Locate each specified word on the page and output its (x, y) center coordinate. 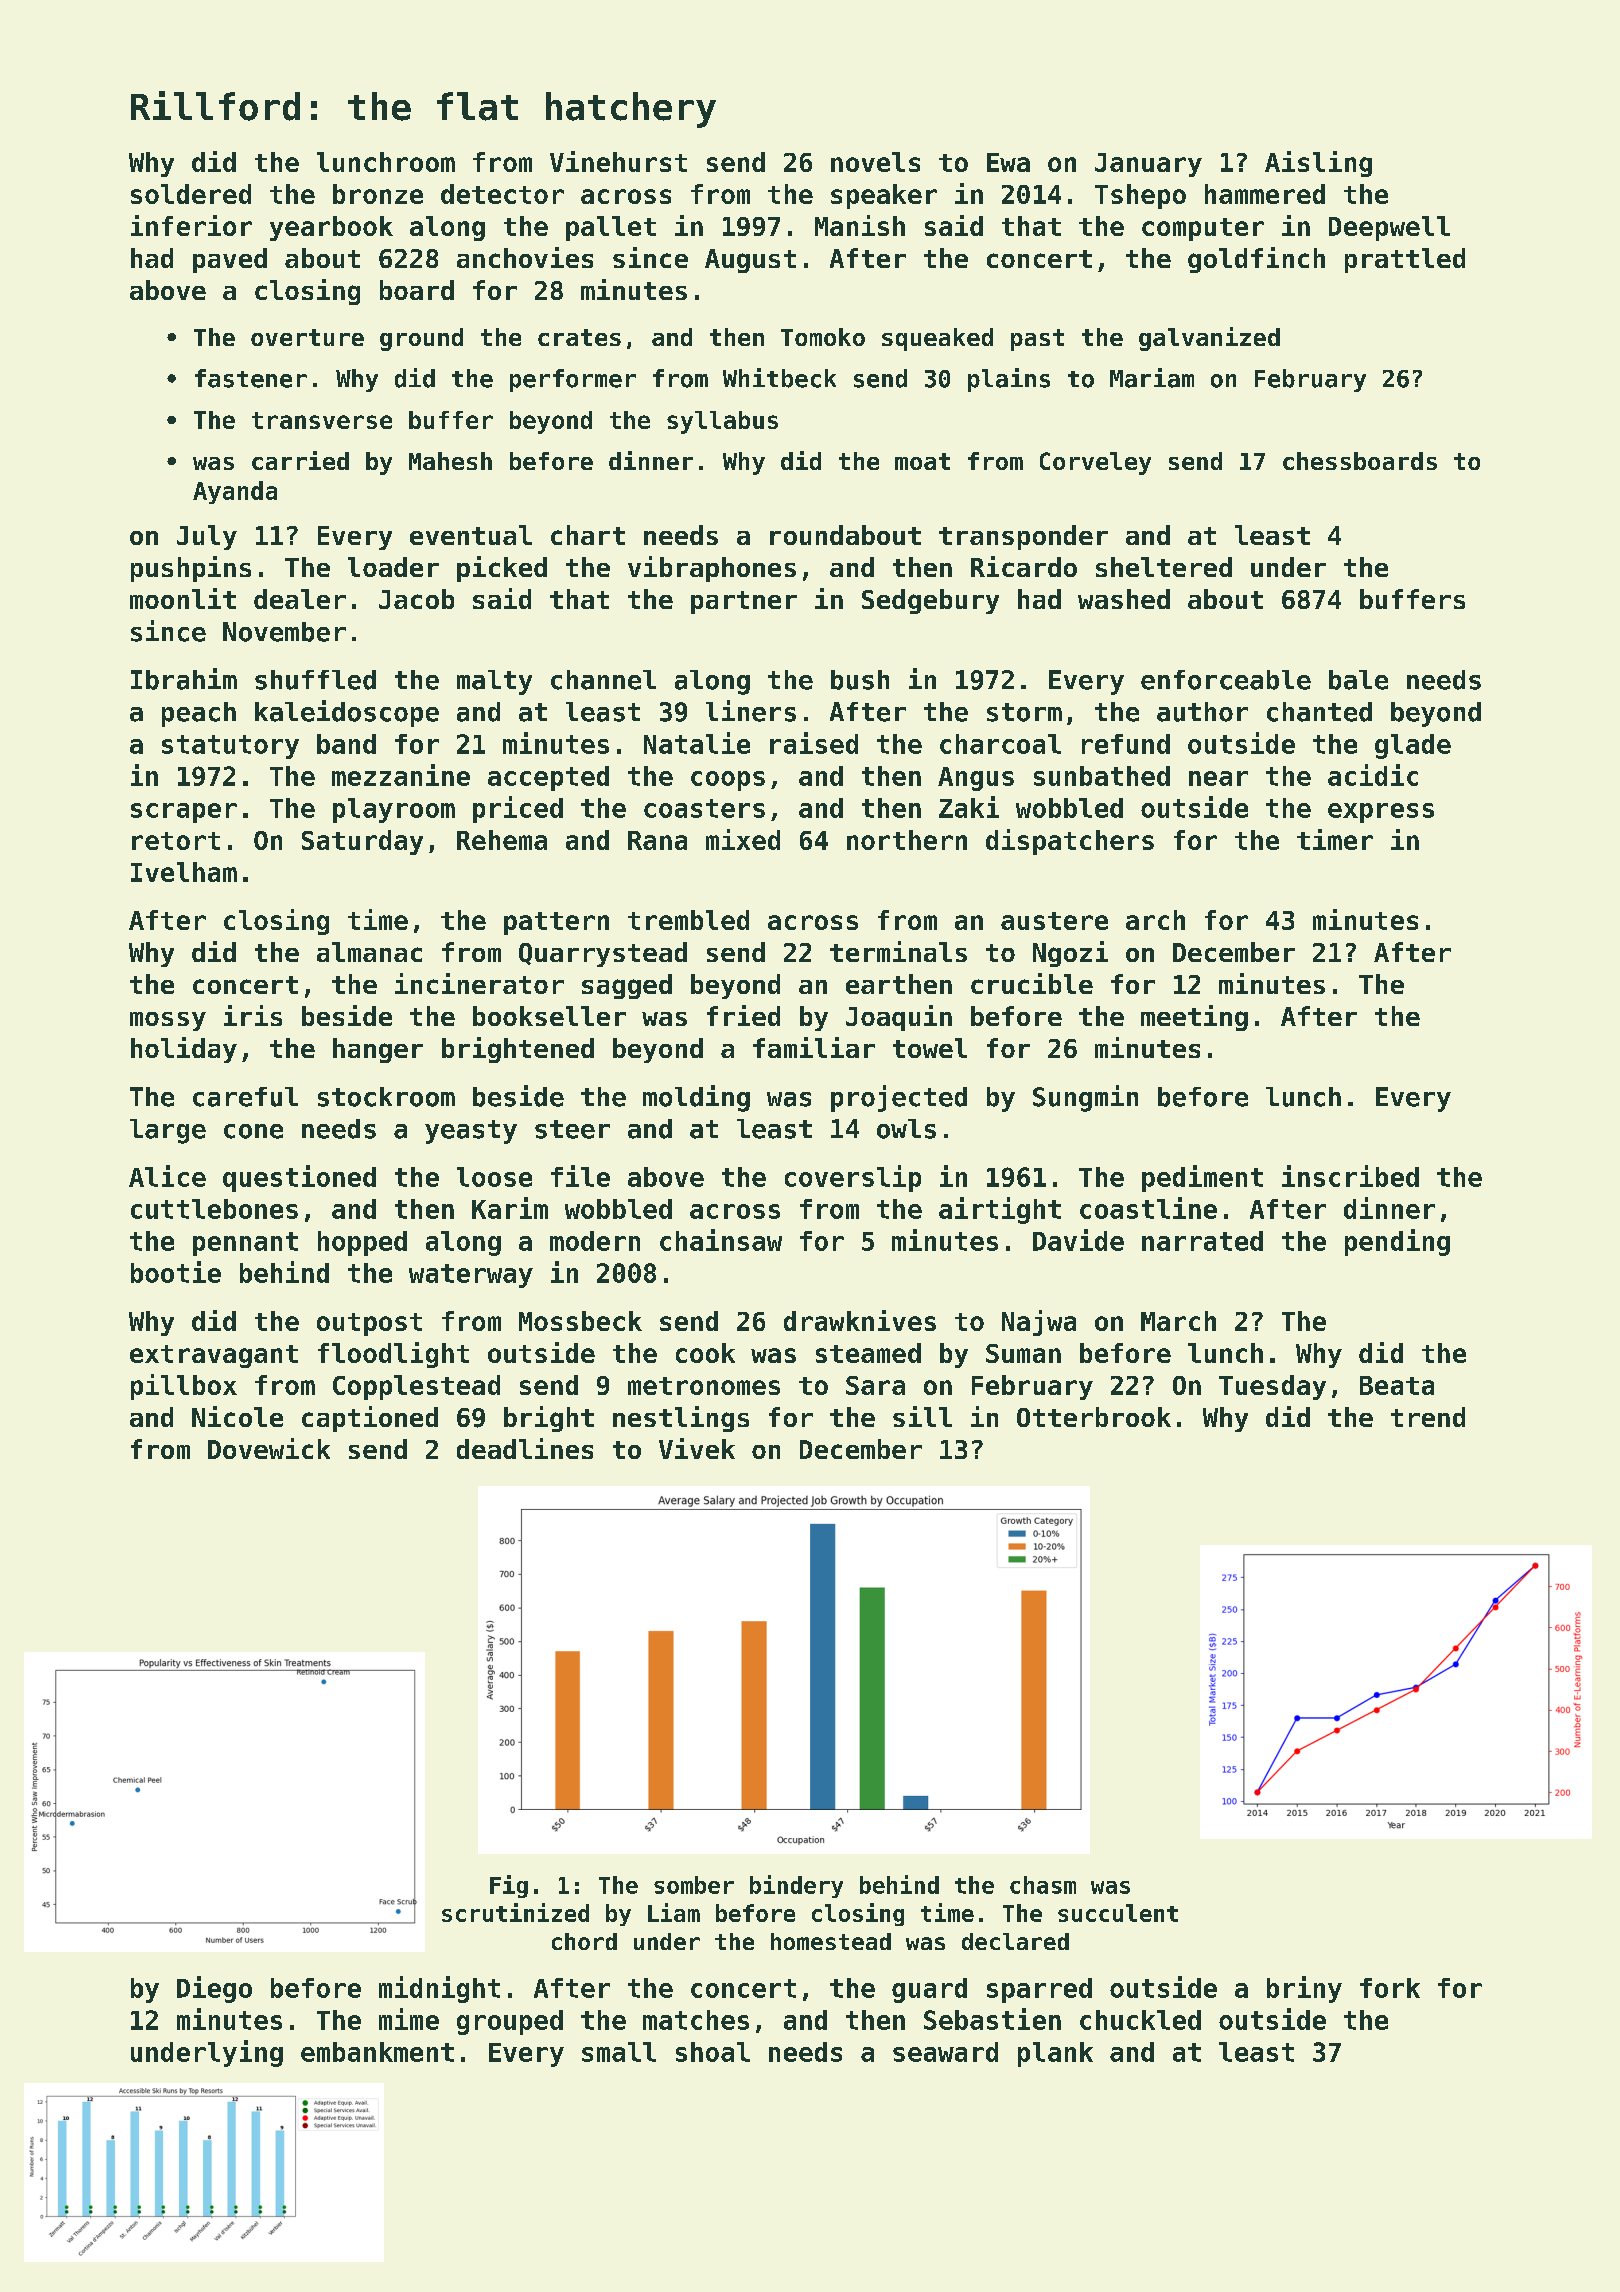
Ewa (1008, 162)
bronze (378, 194)
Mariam (1152, 378)
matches (696, 2020)
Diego (214, 1989)
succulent (1118, 1913)
